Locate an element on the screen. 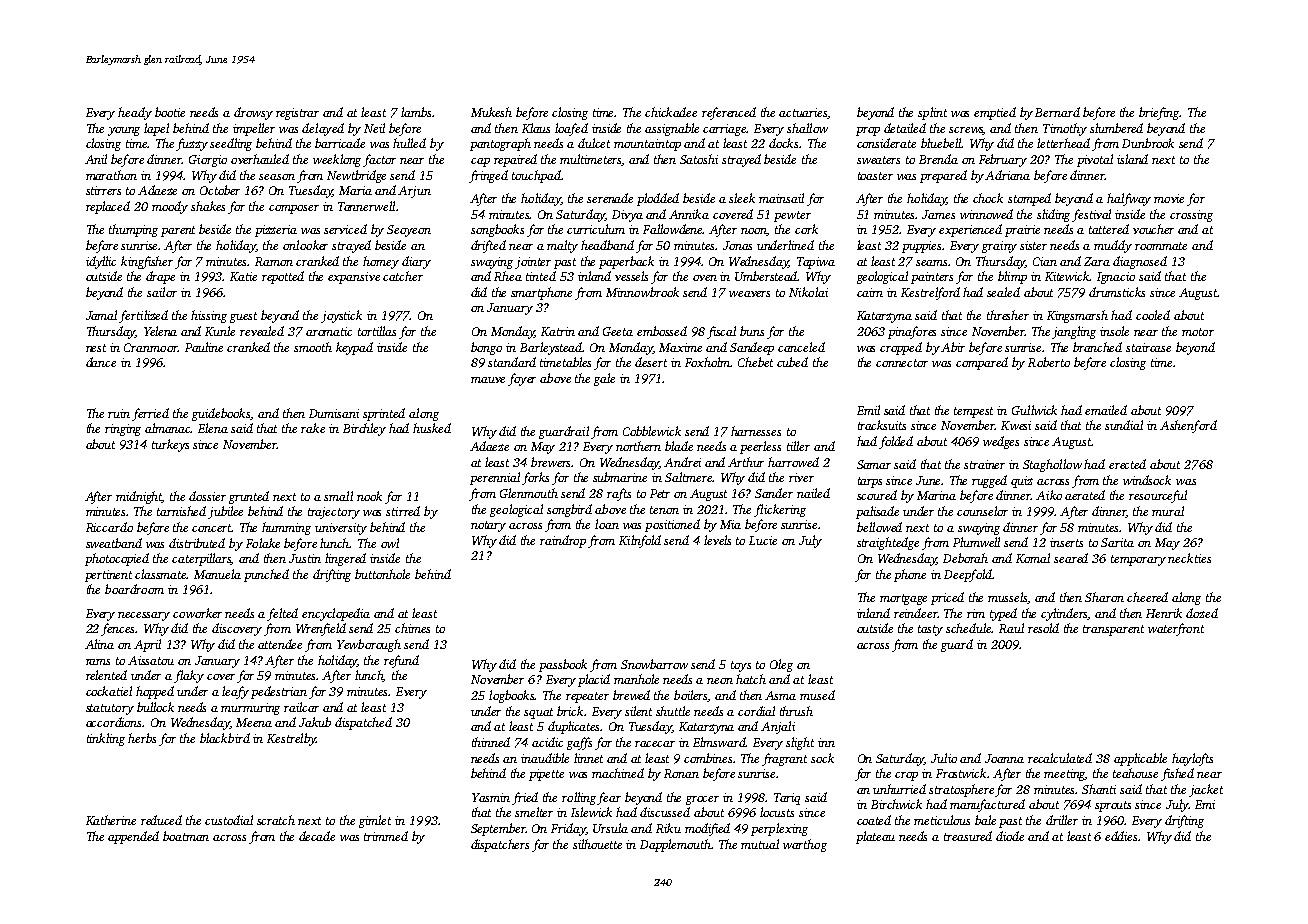 The width and height of the screenshot is (1308, 924). tempest is located at coordinates (973, 412).
